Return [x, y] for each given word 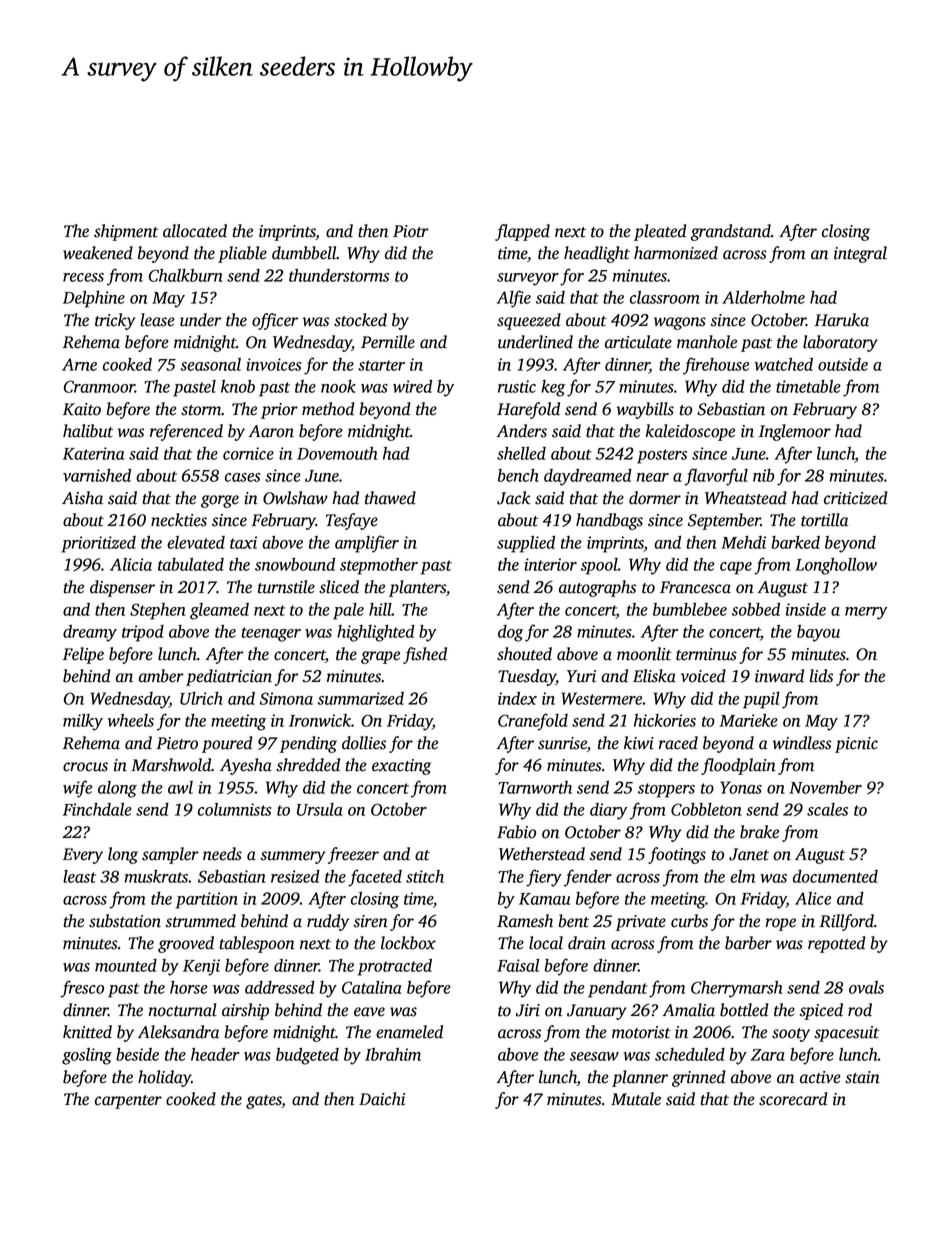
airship [245, 1011]
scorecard [793, 1099]
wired [412, 386]
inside [806, 609]
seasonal [210, 364]
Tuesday [527, 677]
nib [763, 475]
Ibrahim [393, 1054]
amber [161, 676]
